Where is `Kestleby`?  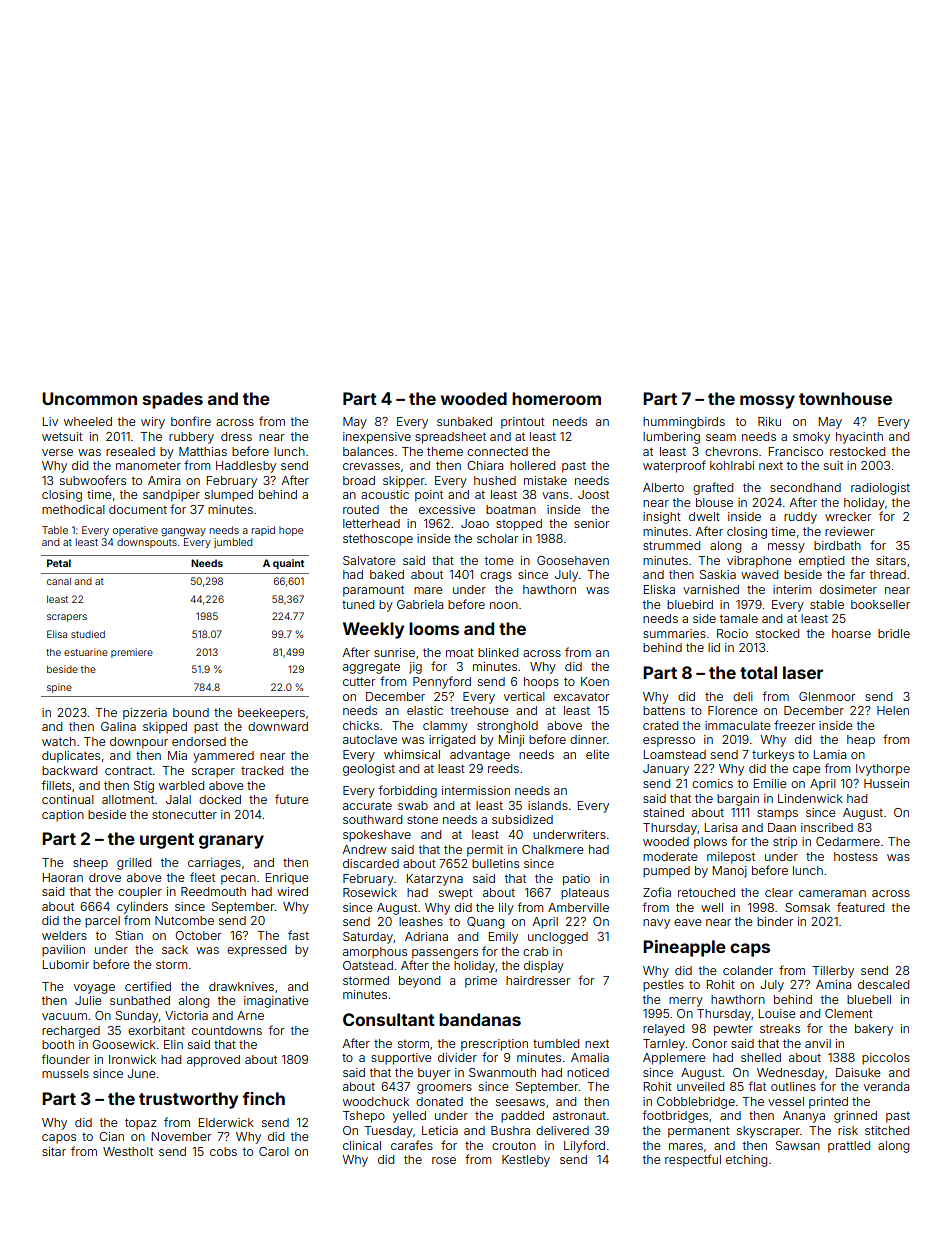 Kestleby is located at coordinates (526, 1161).
